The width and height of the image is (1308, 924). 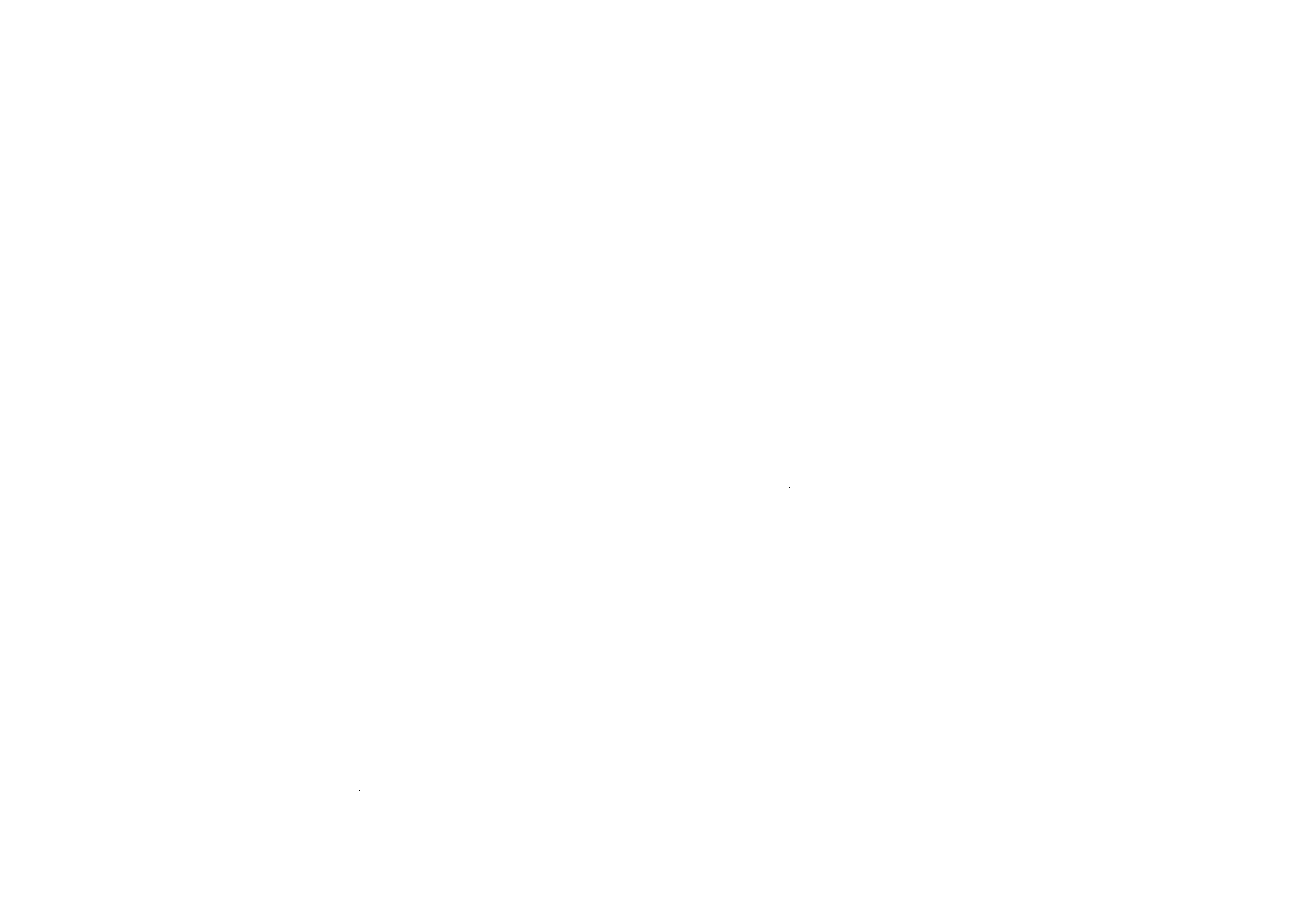 What do you see at coordinates (918, 784) in the image?
I see `handles` at bounding box center [918, 784].
